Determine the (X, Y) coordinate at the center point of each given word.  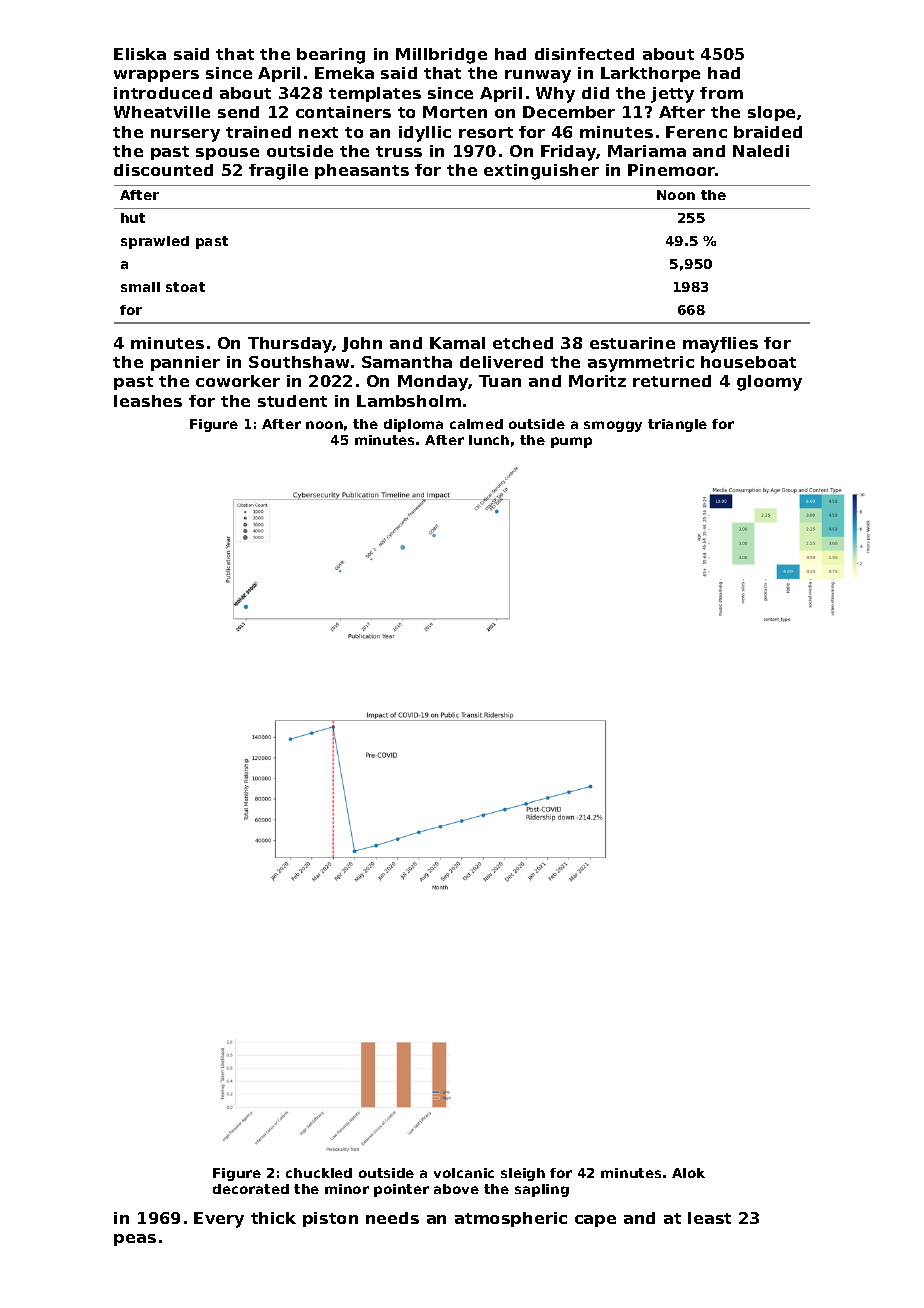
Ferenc (696, 132)
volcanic (464, 1173)
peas (135, 1240)
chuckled (319, 1173)
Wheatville (162, 112)
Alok (688, 1173)
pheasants (362, 171)
